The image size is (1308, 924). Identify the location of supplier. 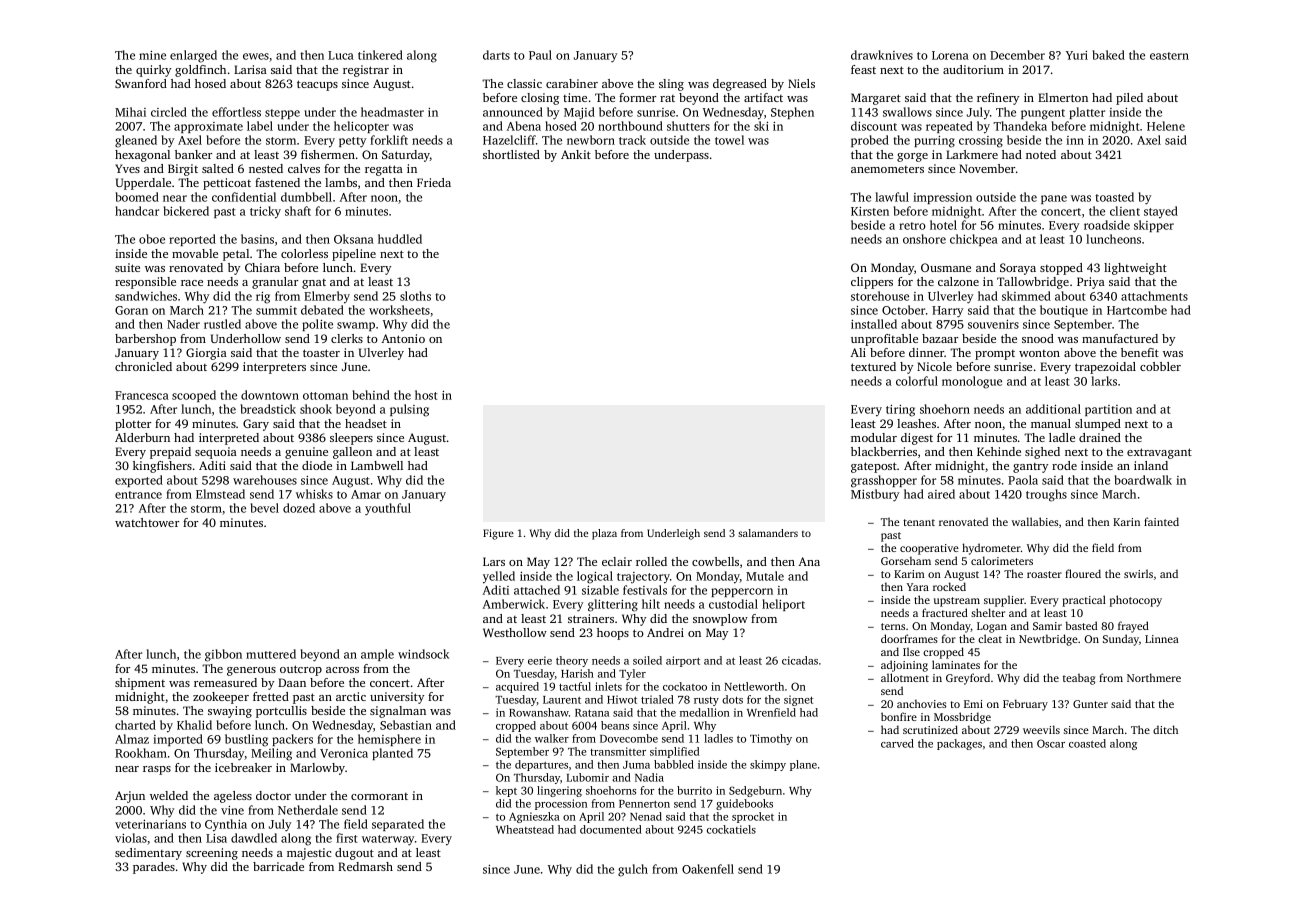
(1004, 601).
